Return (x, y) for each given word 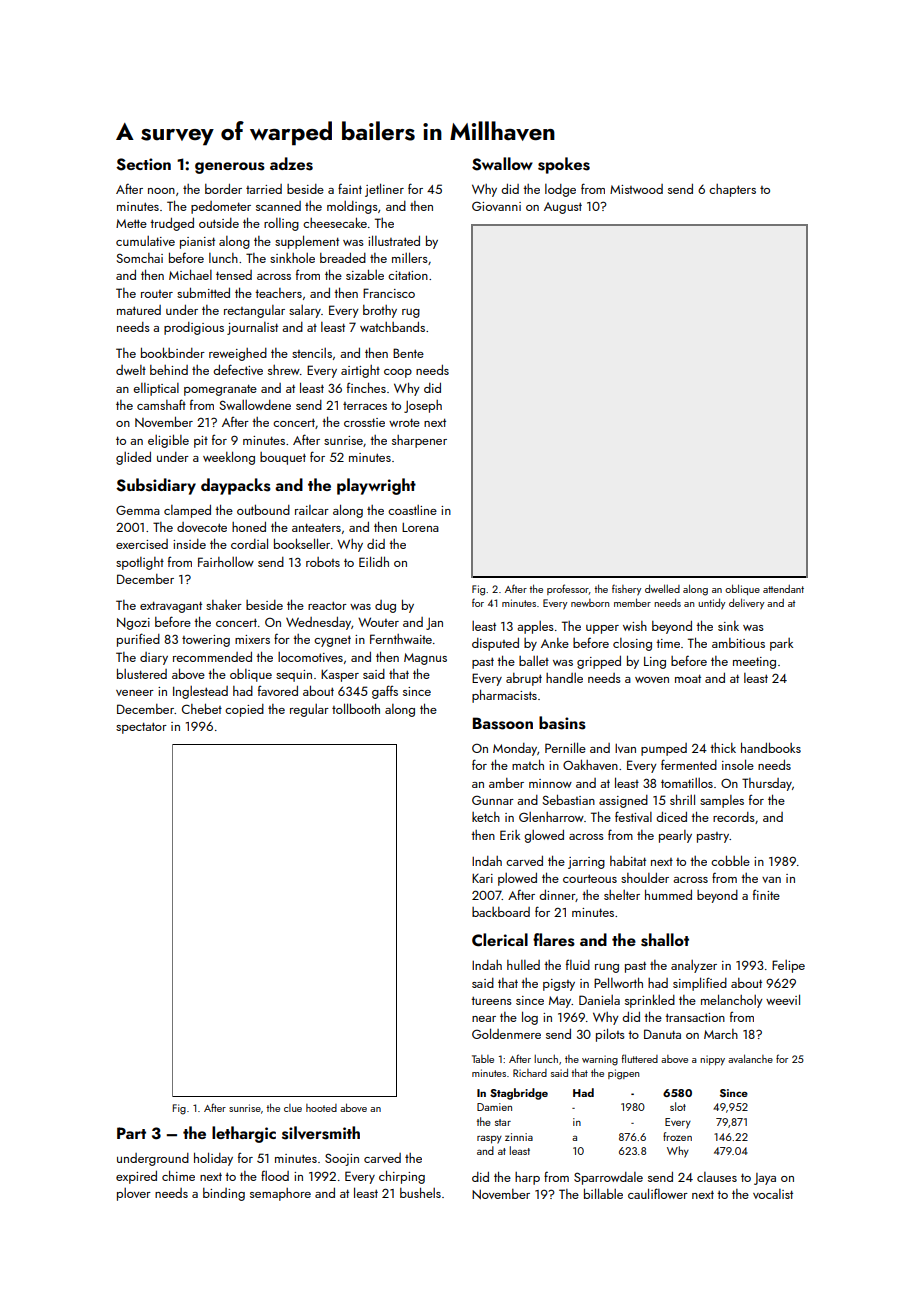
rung (607, 968)
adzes (291, 164)
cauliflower (658, 1193)
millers (410, 257)
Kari (482, 878)
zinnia (519, 1137)
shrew (284, 370)
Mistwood (636, 189)
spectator (141, 728)
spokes (564, 165)
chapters (732, 190)
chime (178, 1175)
